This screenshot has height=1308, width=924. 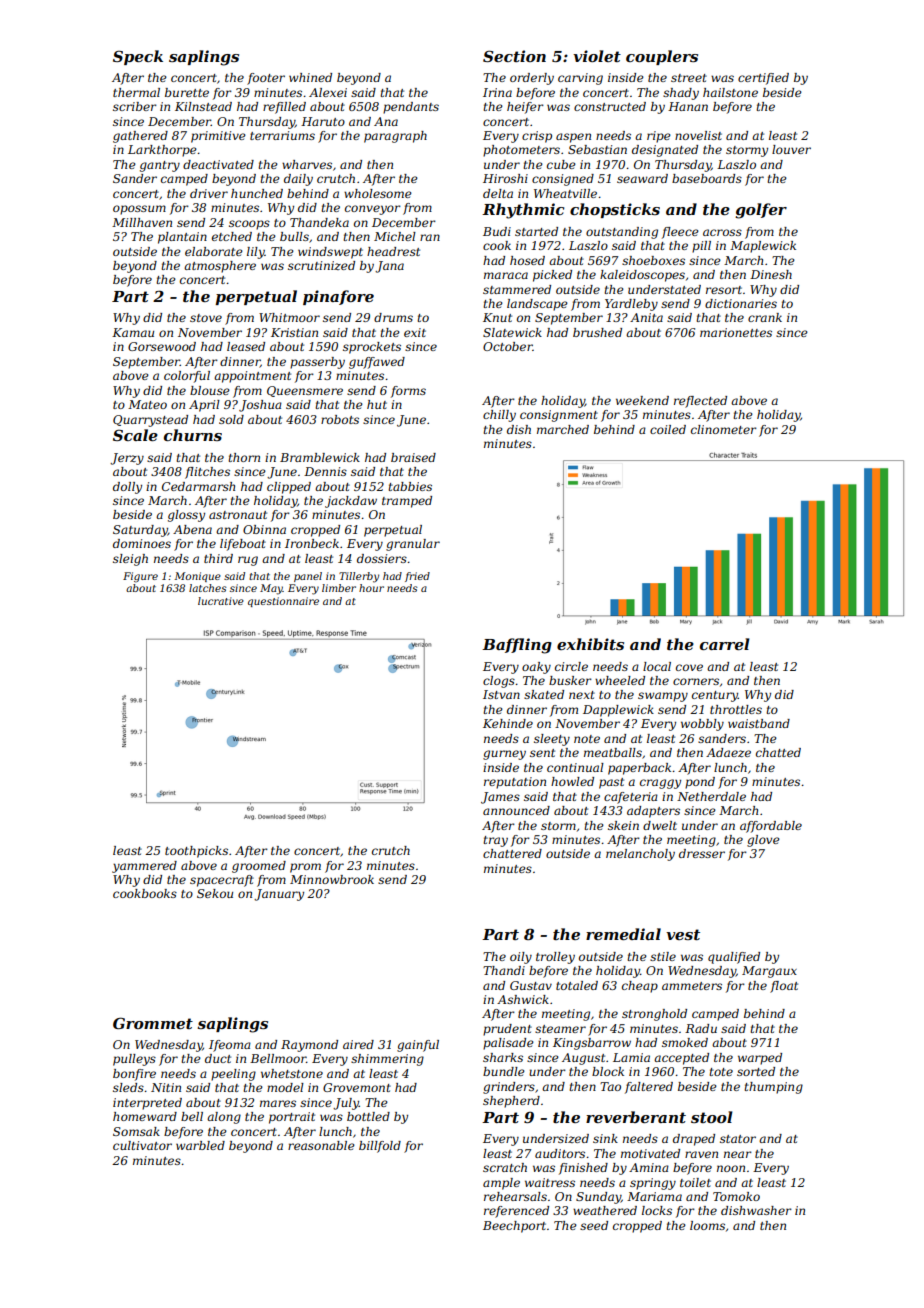 What do you see at coordinates (552, 740) in the screenshot?
I see `sleety` at bounding box center [552, 740].
